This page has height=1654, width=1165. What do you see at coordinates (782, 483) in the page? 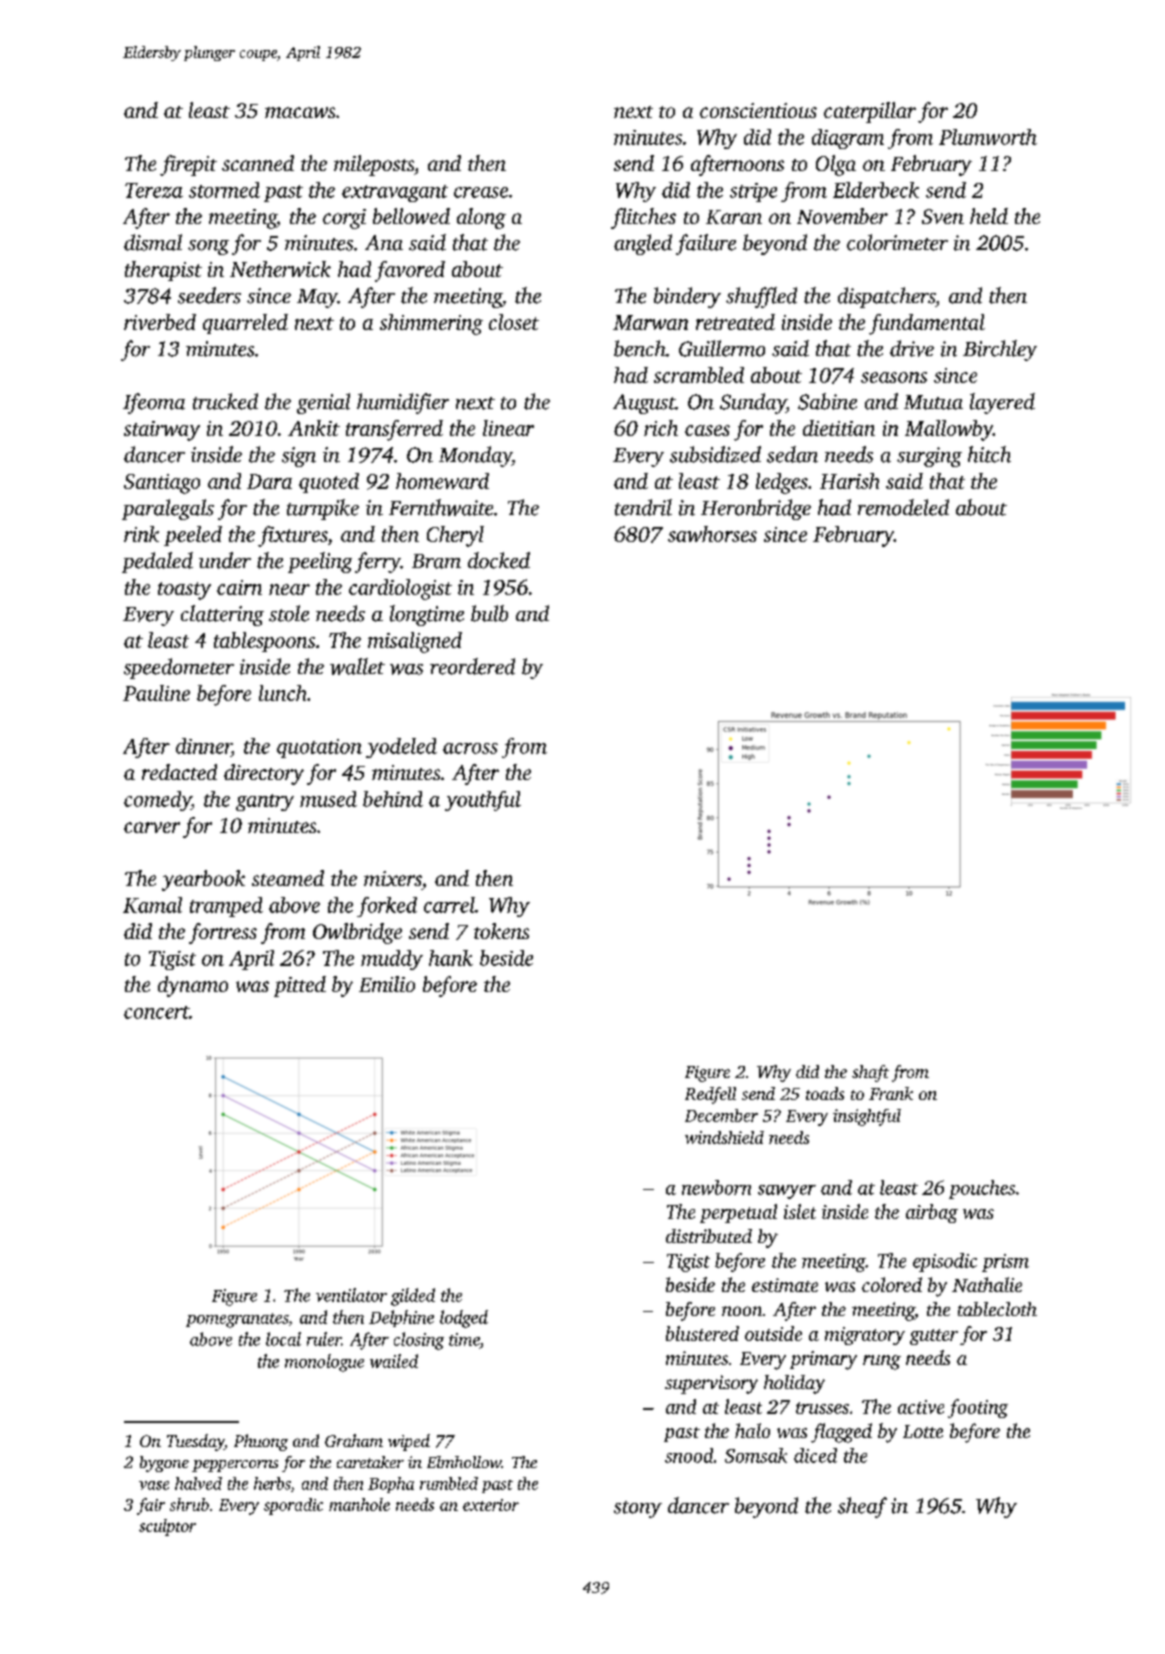
I see `ledges` at bounding box center [782, 483].
